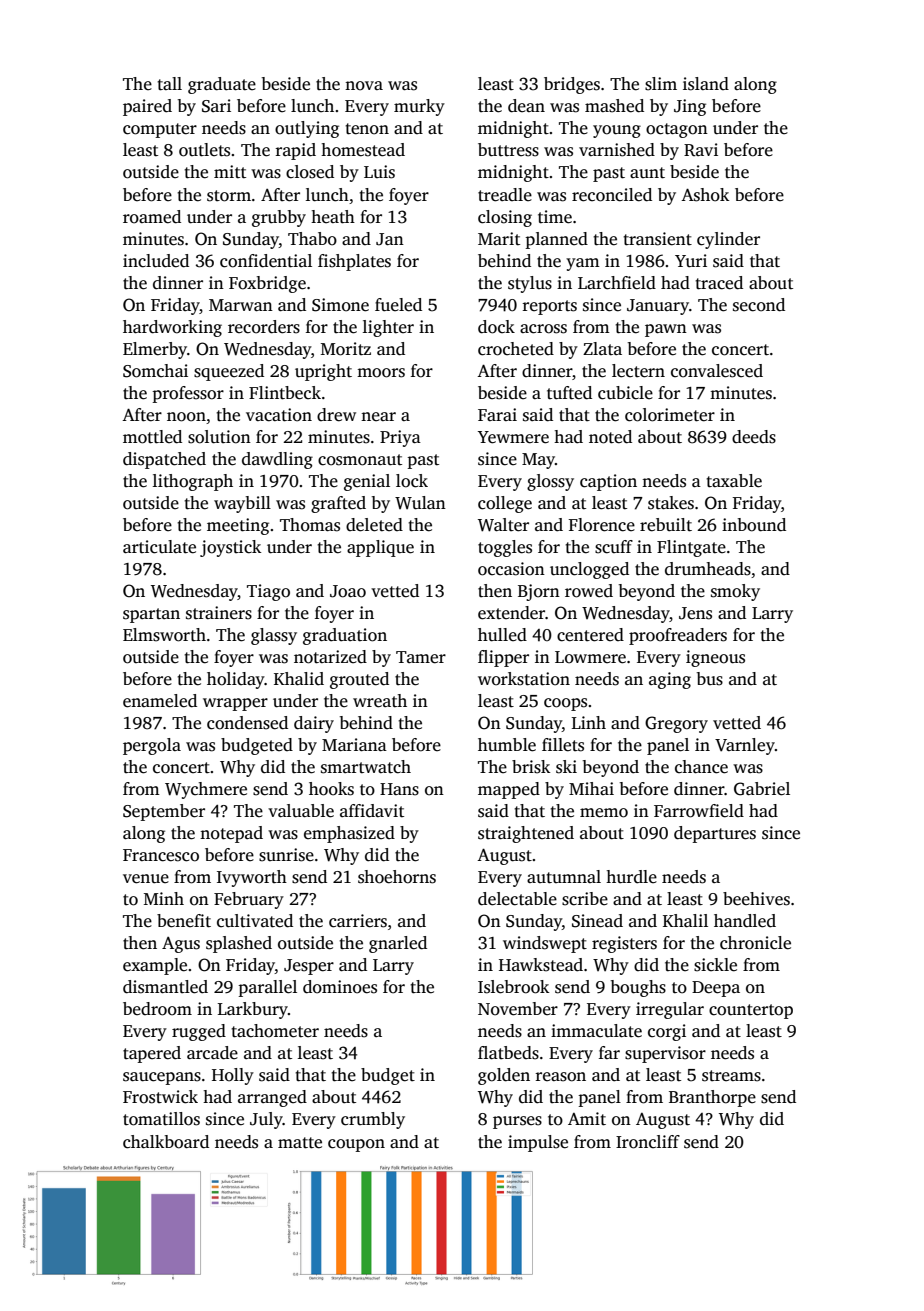 Image resolution: width=924 pixels, height=1311 pixels. Describe the element at coordinates (367, 129) in the document. I see `tenon` at that location.
